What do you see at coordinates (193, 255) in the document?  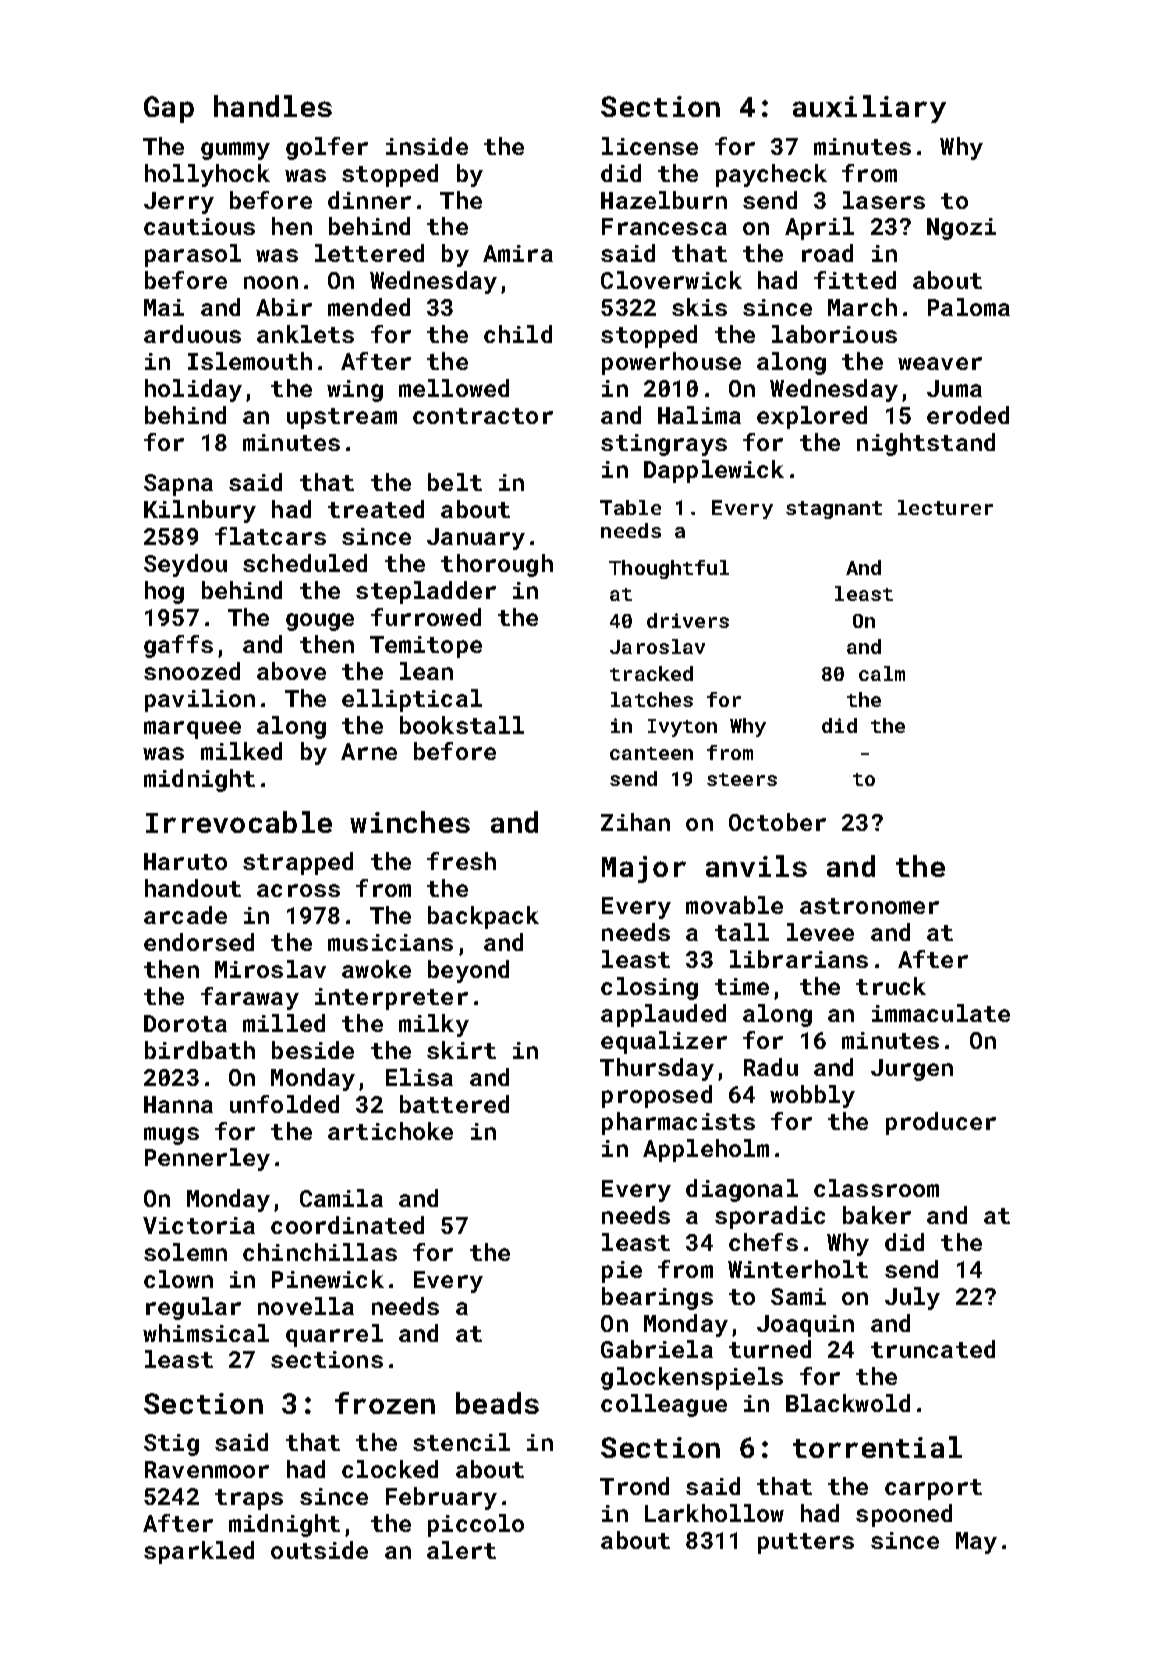 I see `parasol` at bounding box center [193, 255].
